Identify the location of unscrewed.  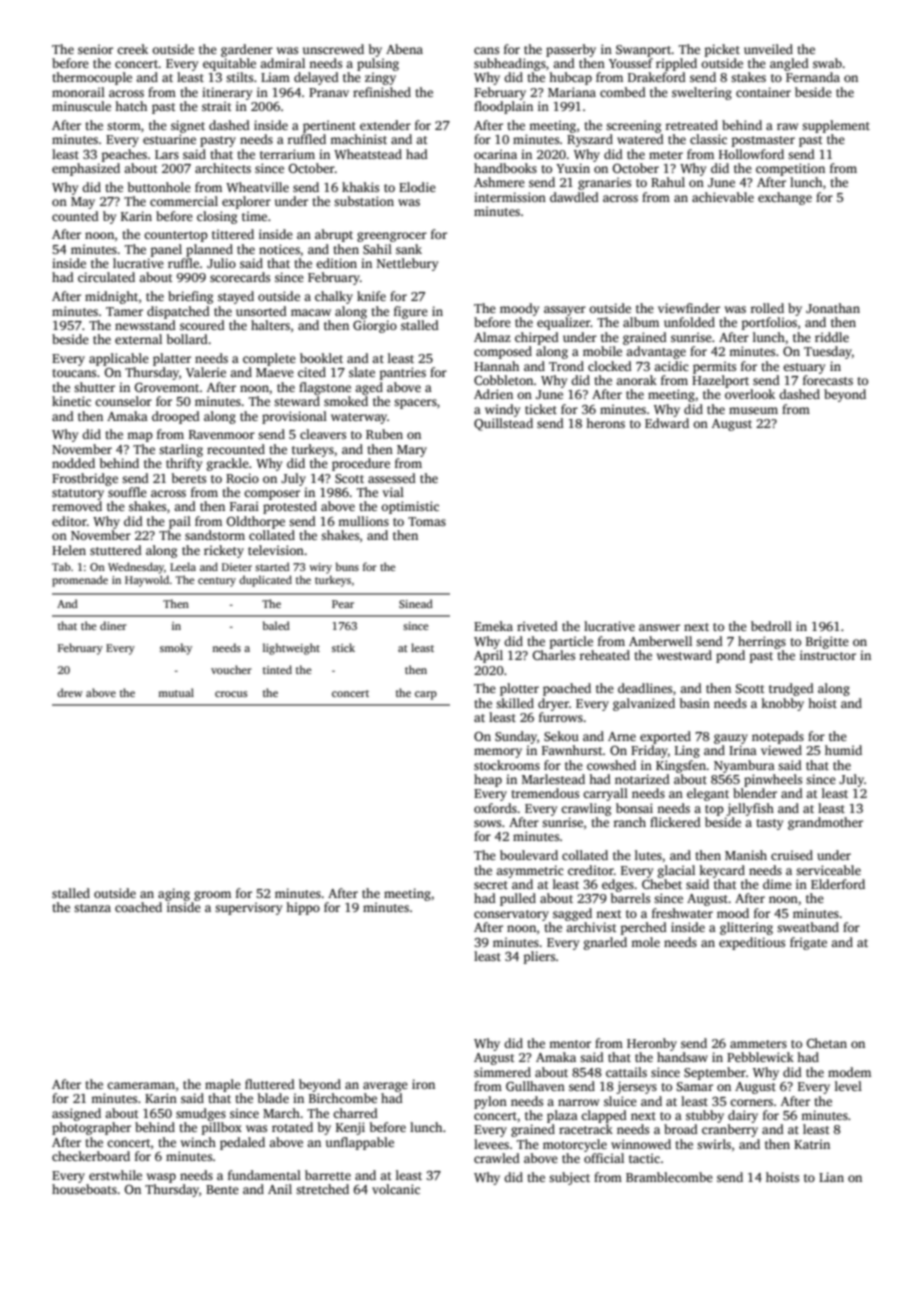
(333, 49).
